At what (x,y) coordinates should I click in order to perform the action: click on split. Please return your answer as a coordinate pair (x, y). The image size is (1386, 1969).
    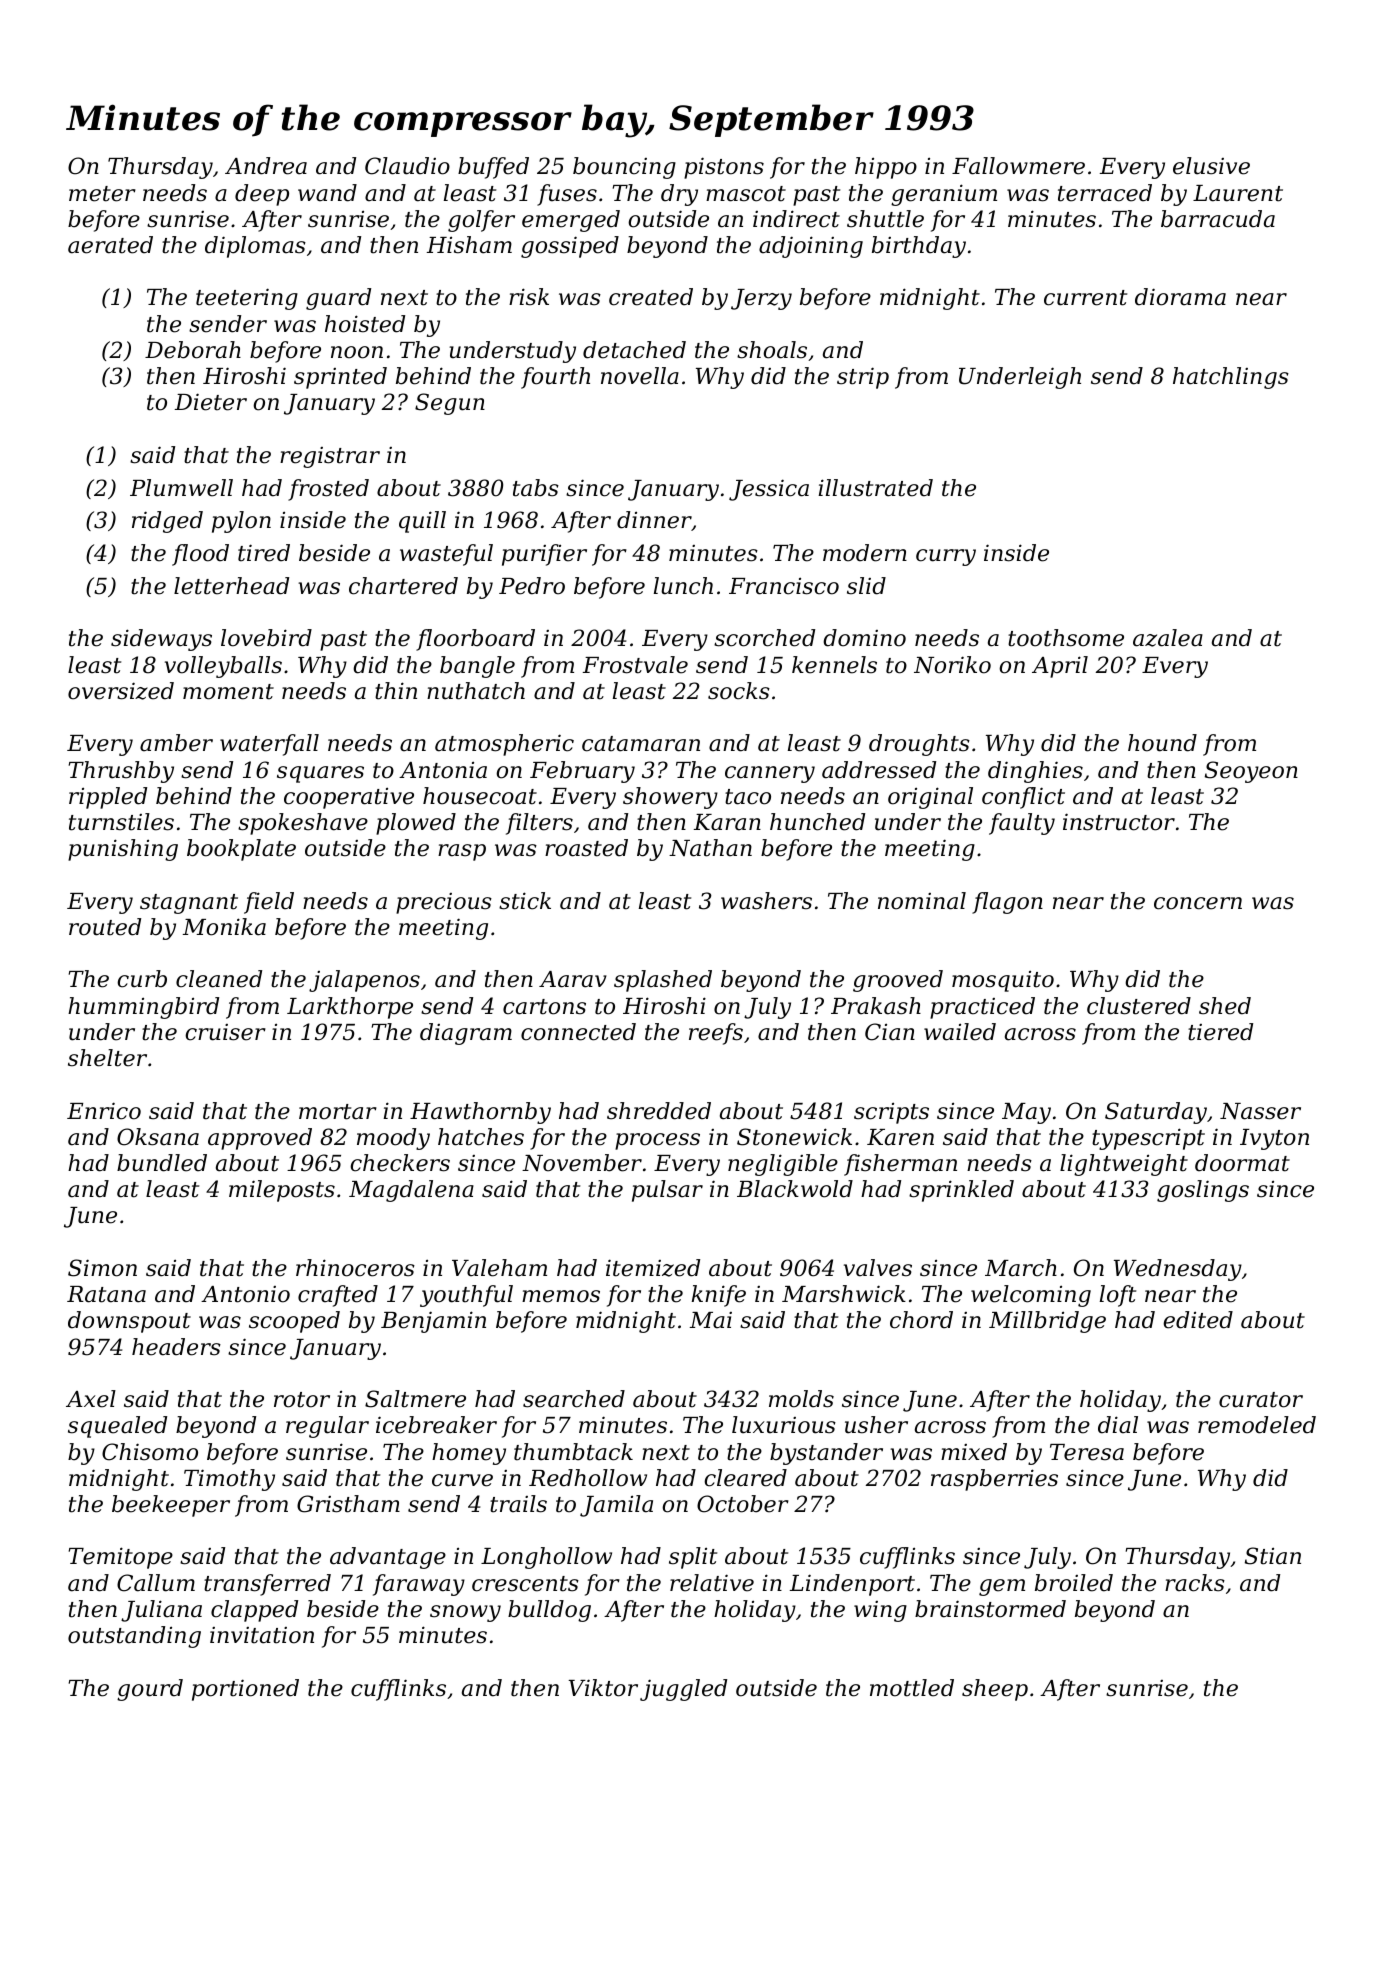
    Looking at the image, I should click on (693, 1558).
